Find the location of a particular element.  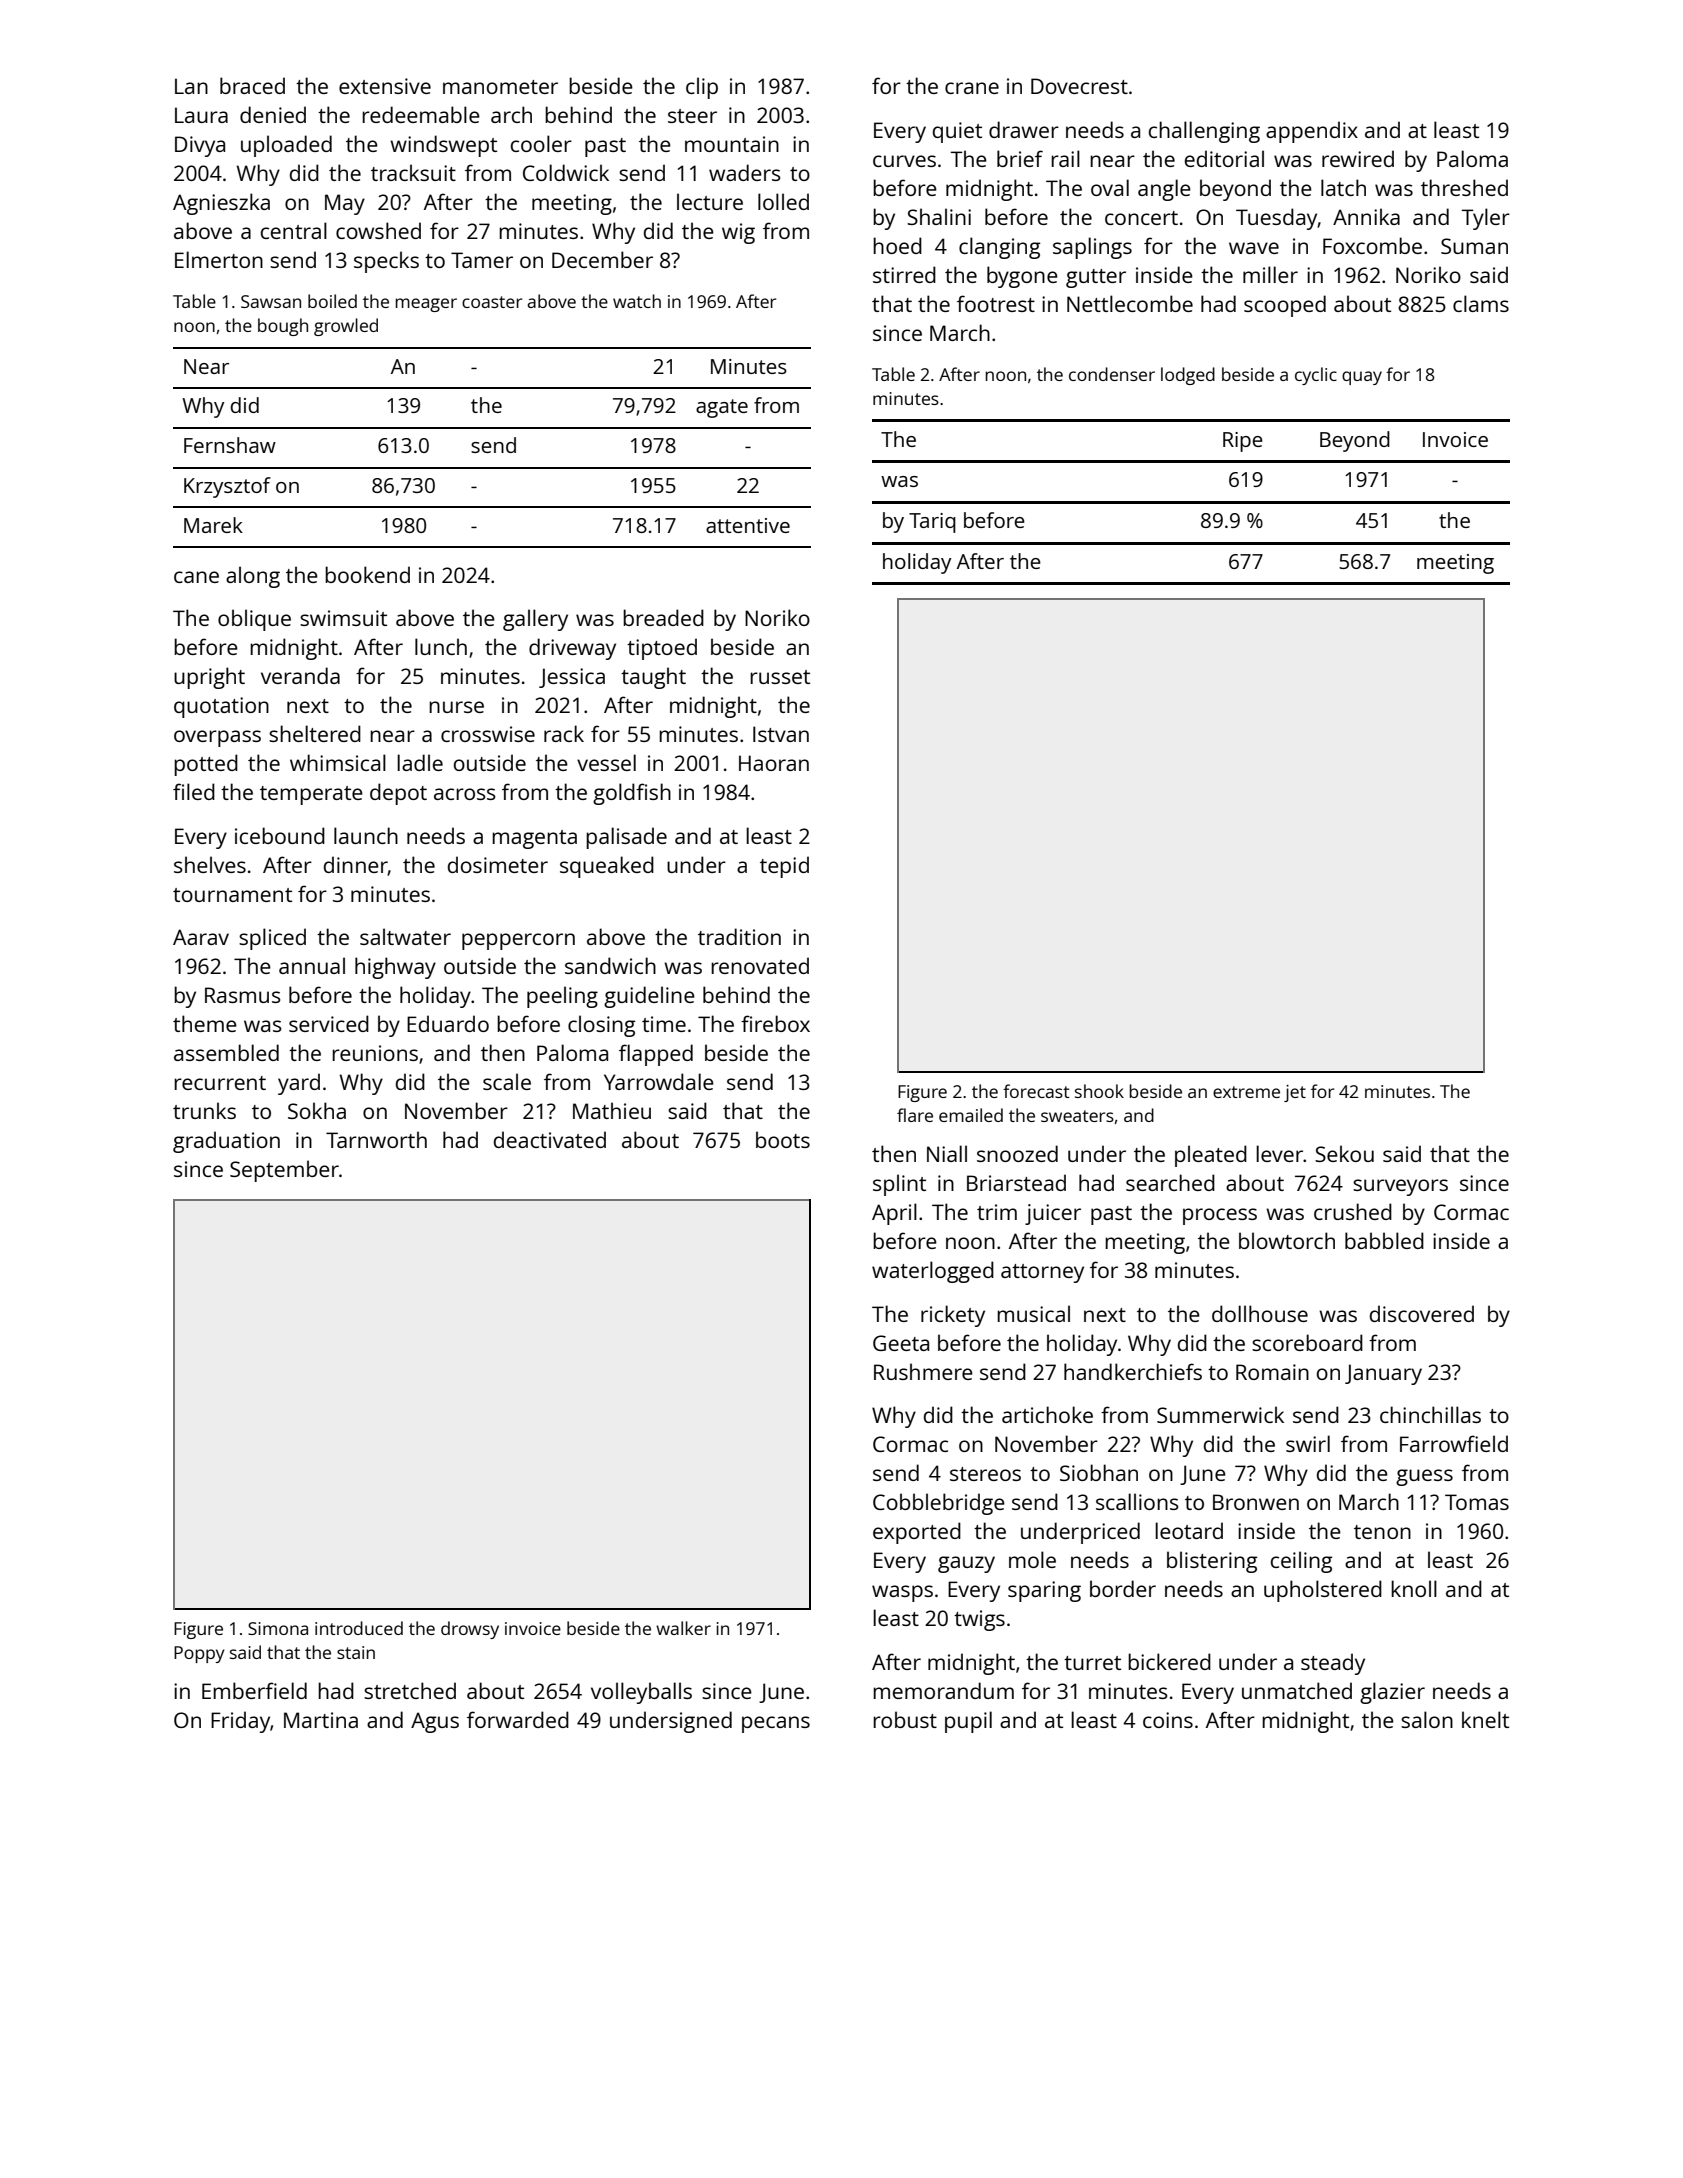

Ripe is located at coordinates (1243, 442).
